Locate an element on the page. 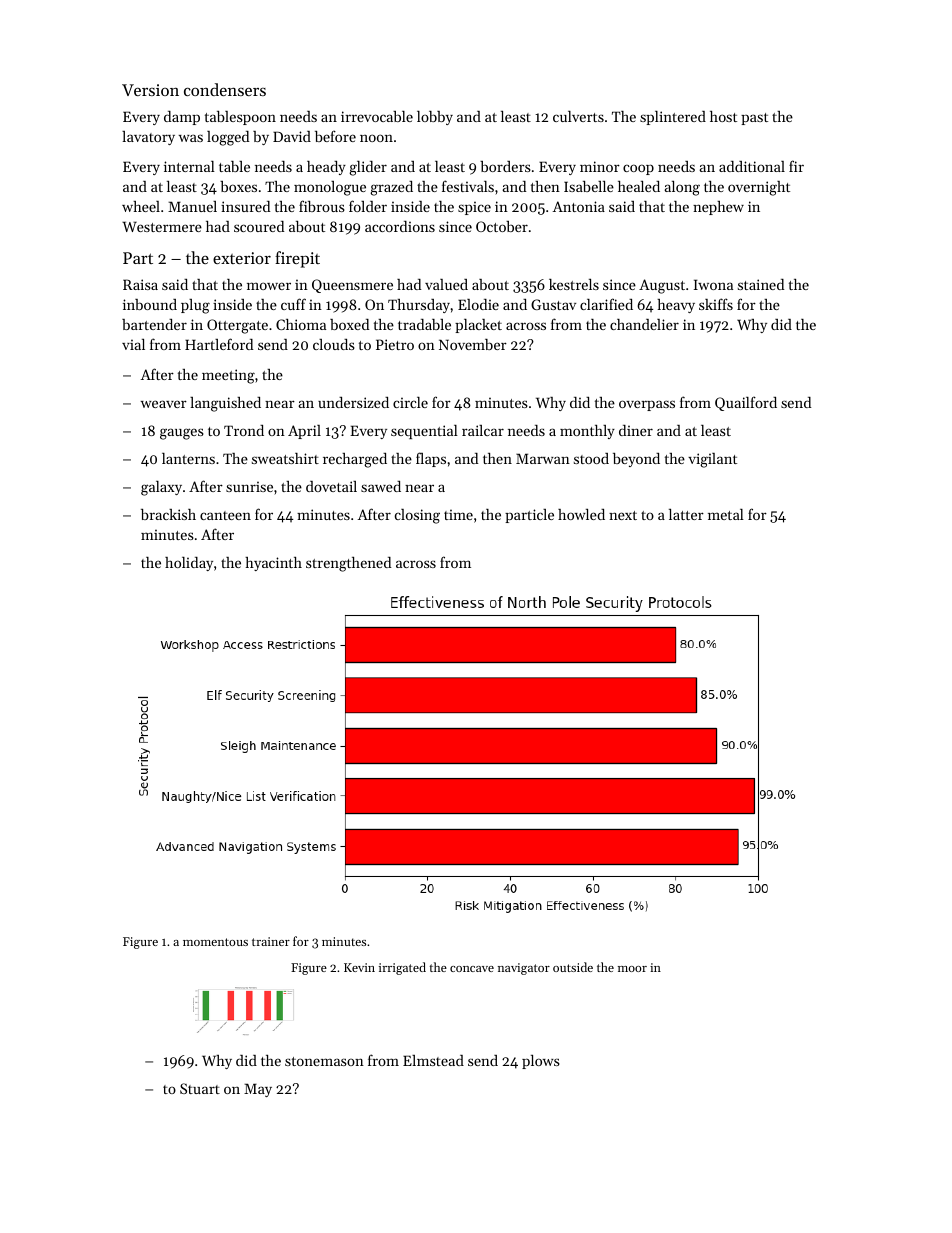  Stuart is located at coordinates (200, 1088).
